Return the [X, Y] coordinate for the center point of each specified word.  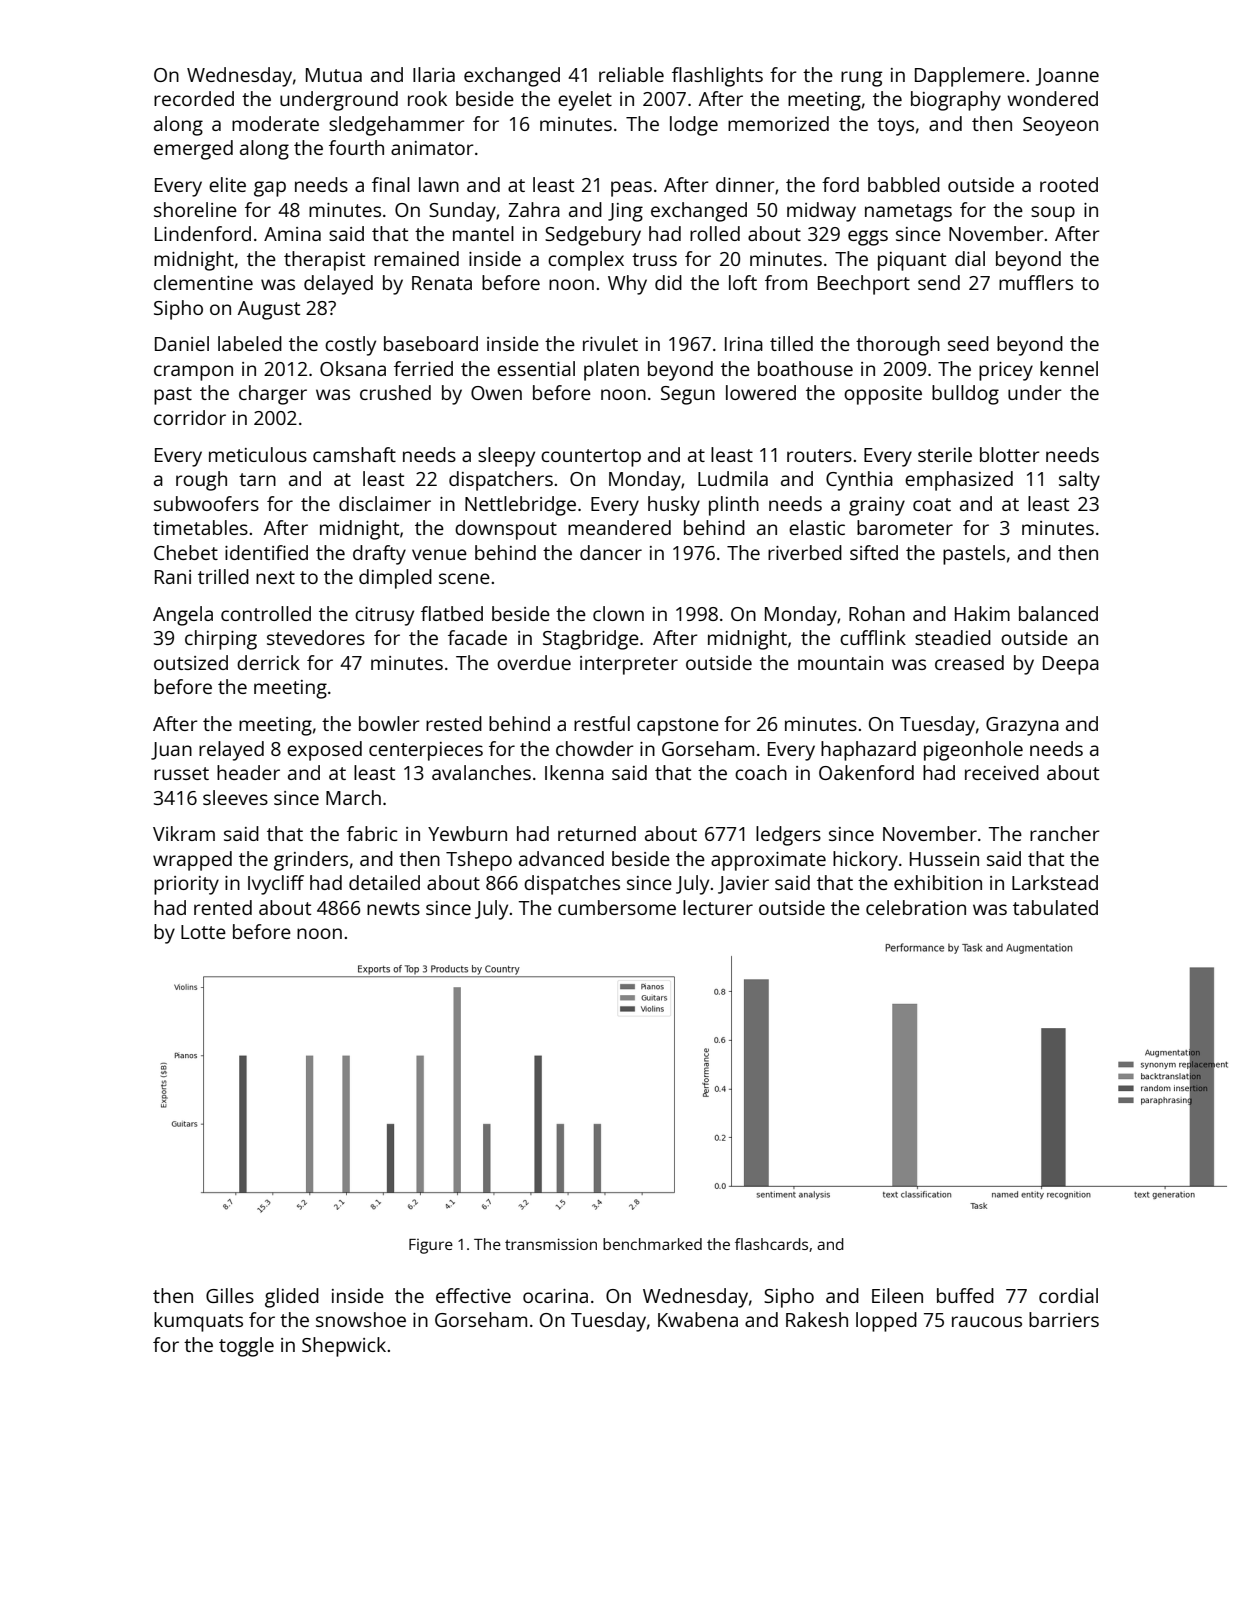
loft [743, 282]
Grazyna [1022, 726]
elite [227, 184]
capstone [678, 727]
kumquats [198, 1322]
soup [1053, 214]
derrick [268, 662]
